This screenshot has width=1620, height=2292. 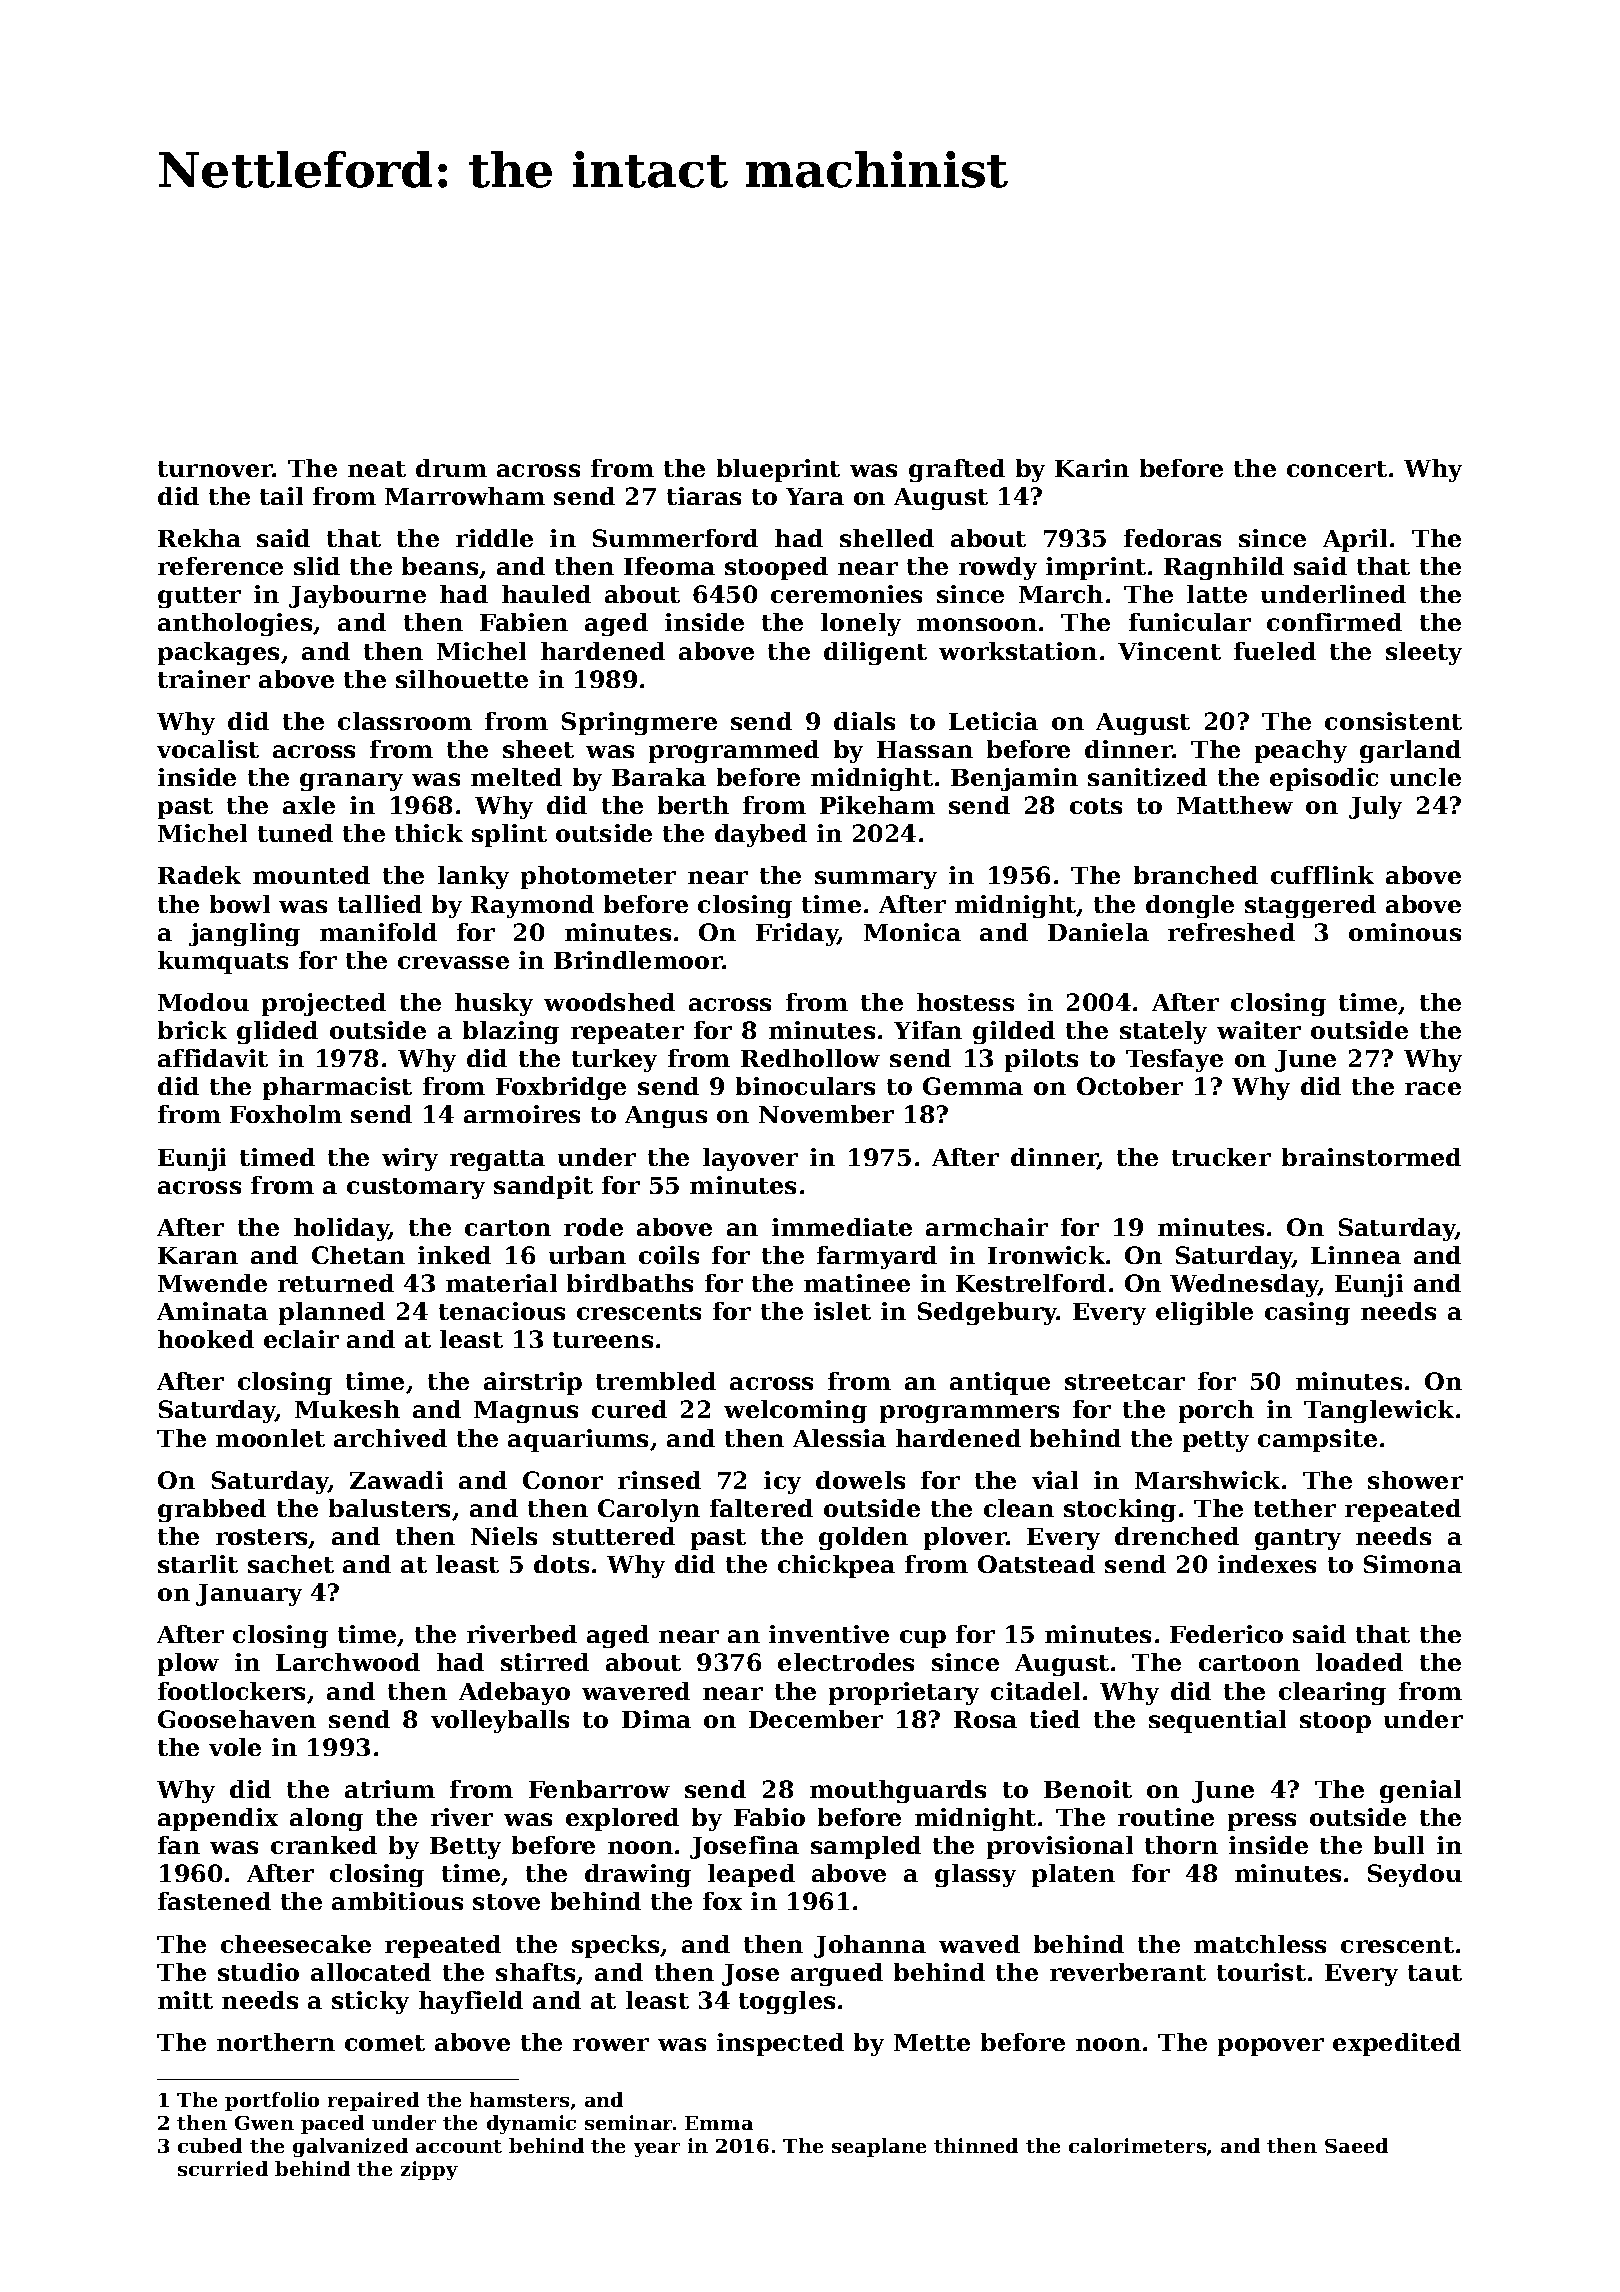 What do you see at coordinates (1216, 1441) in the screenshot?
I see `petty` at bounding box center [1216, 1441].
